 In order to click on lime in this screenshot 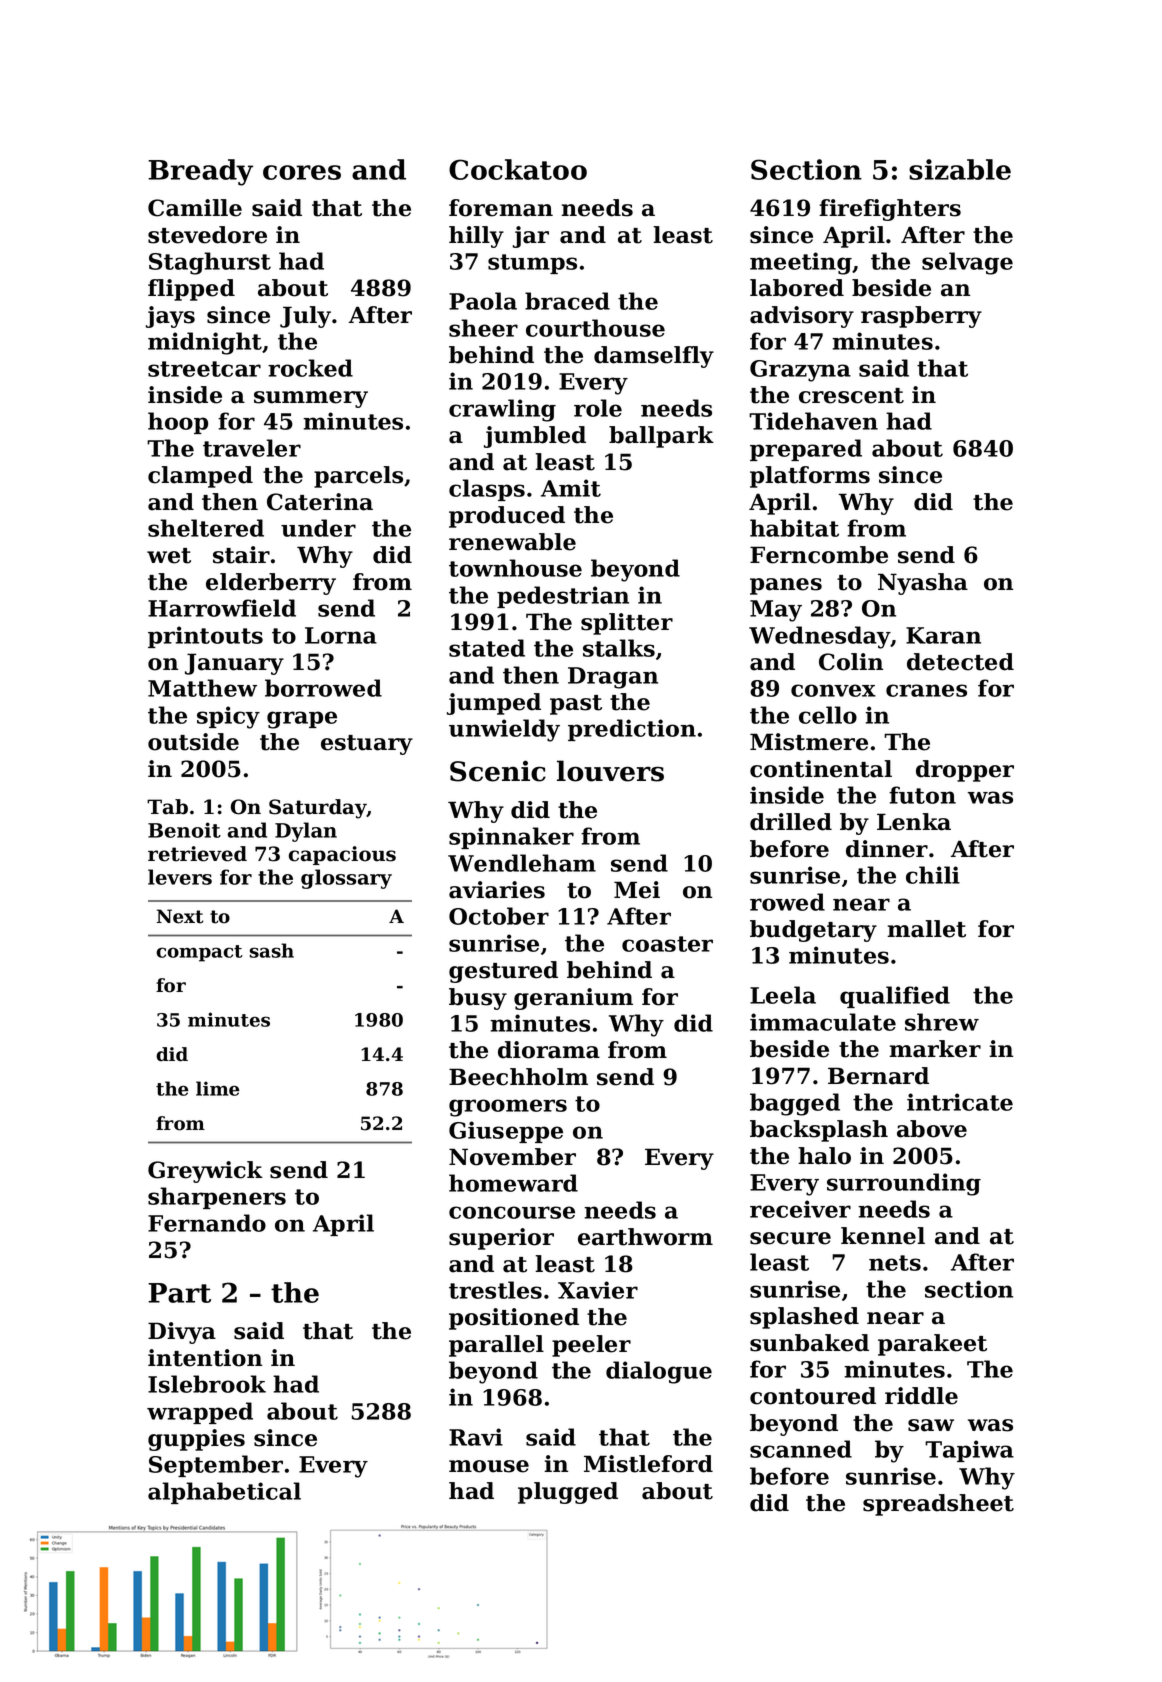, I will do `click(218, 1088)`.
